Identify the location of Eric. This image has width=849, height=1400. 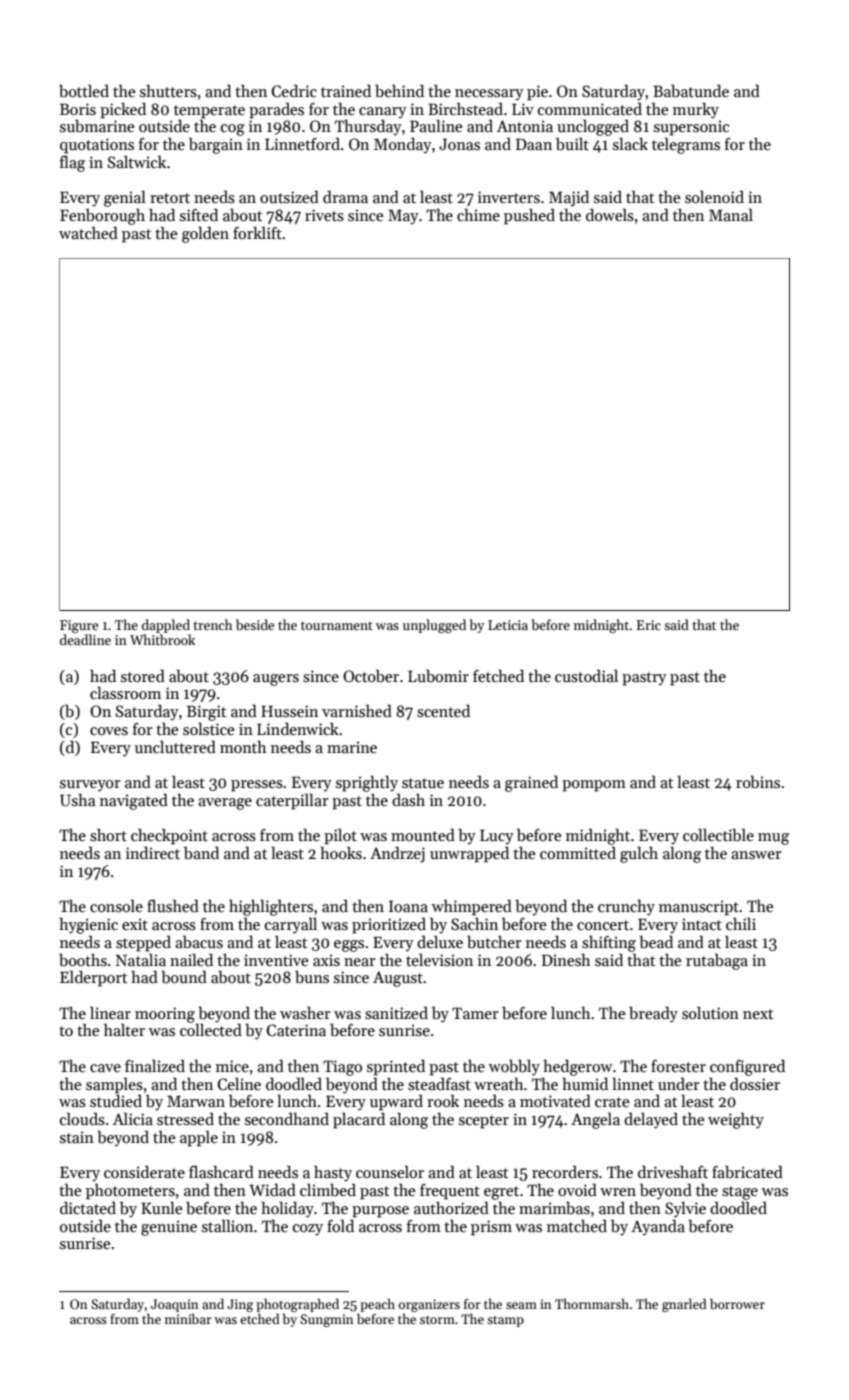
(649, 625).
